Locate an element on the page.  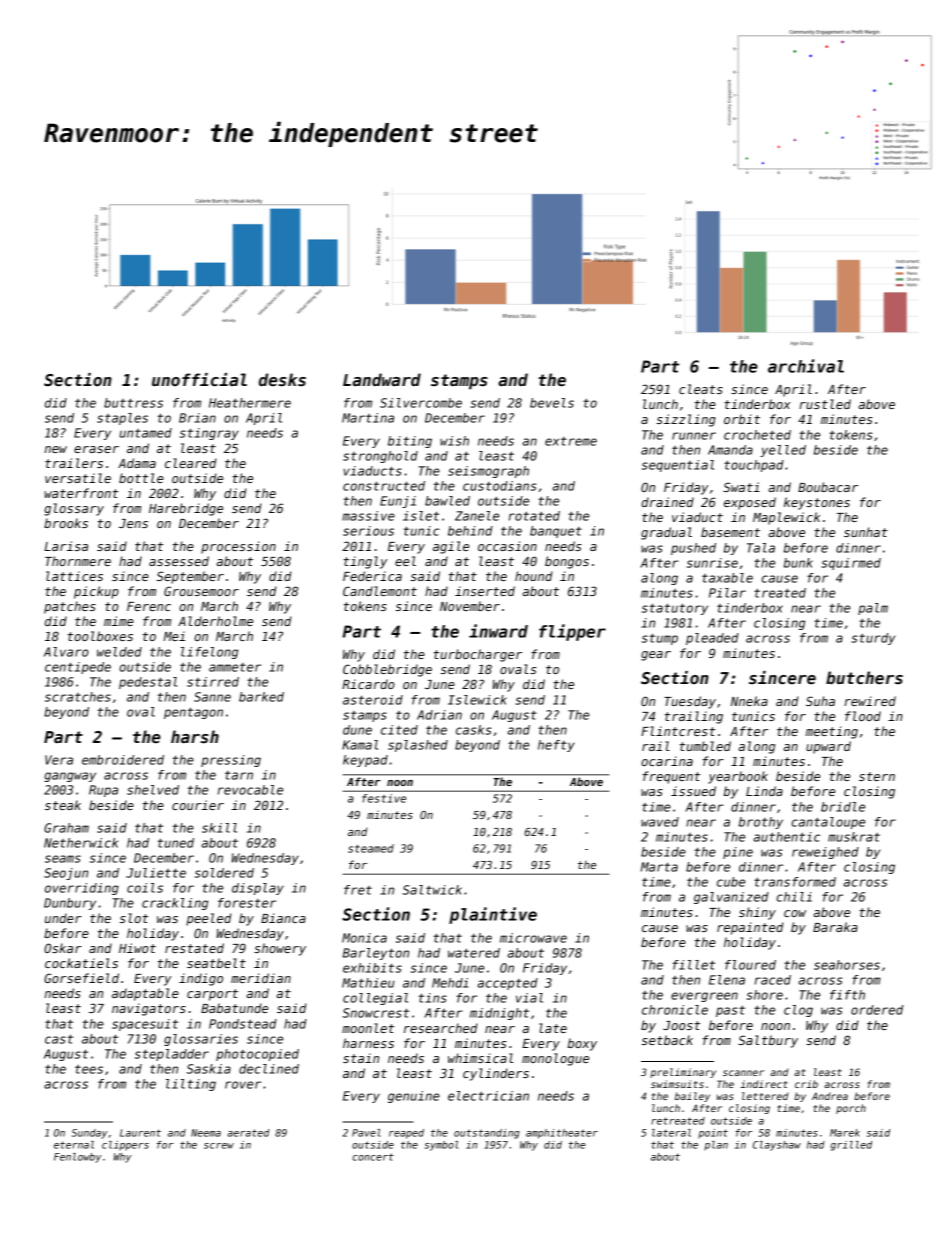
symbol is located at coordinates (441, 1146).
